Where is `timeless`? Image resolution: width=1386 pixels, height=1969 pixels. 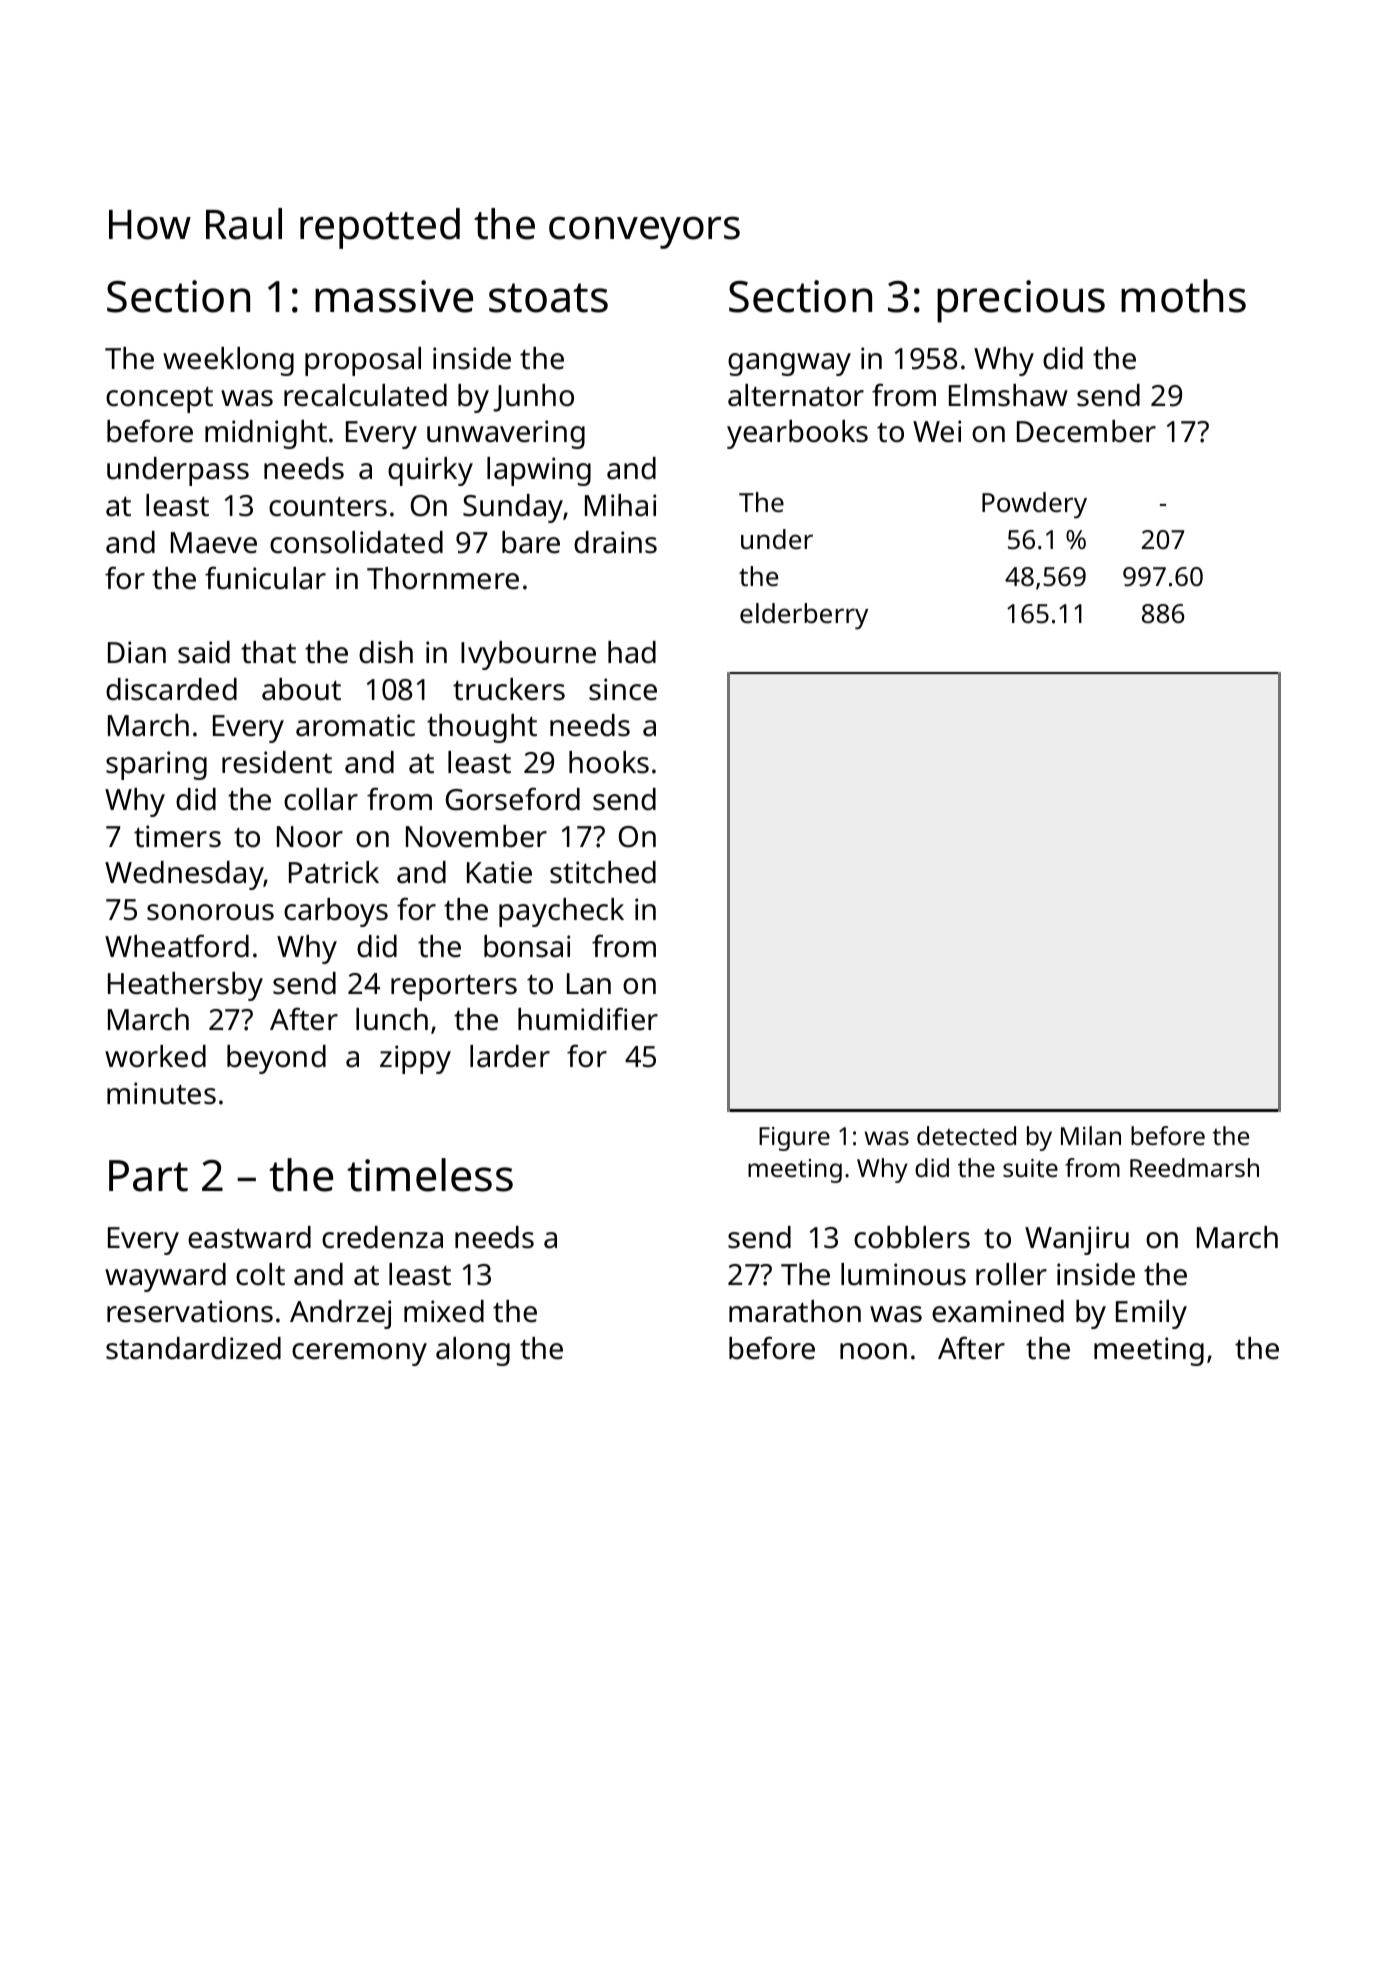 timeless is located at coordinates (430, 1175).
